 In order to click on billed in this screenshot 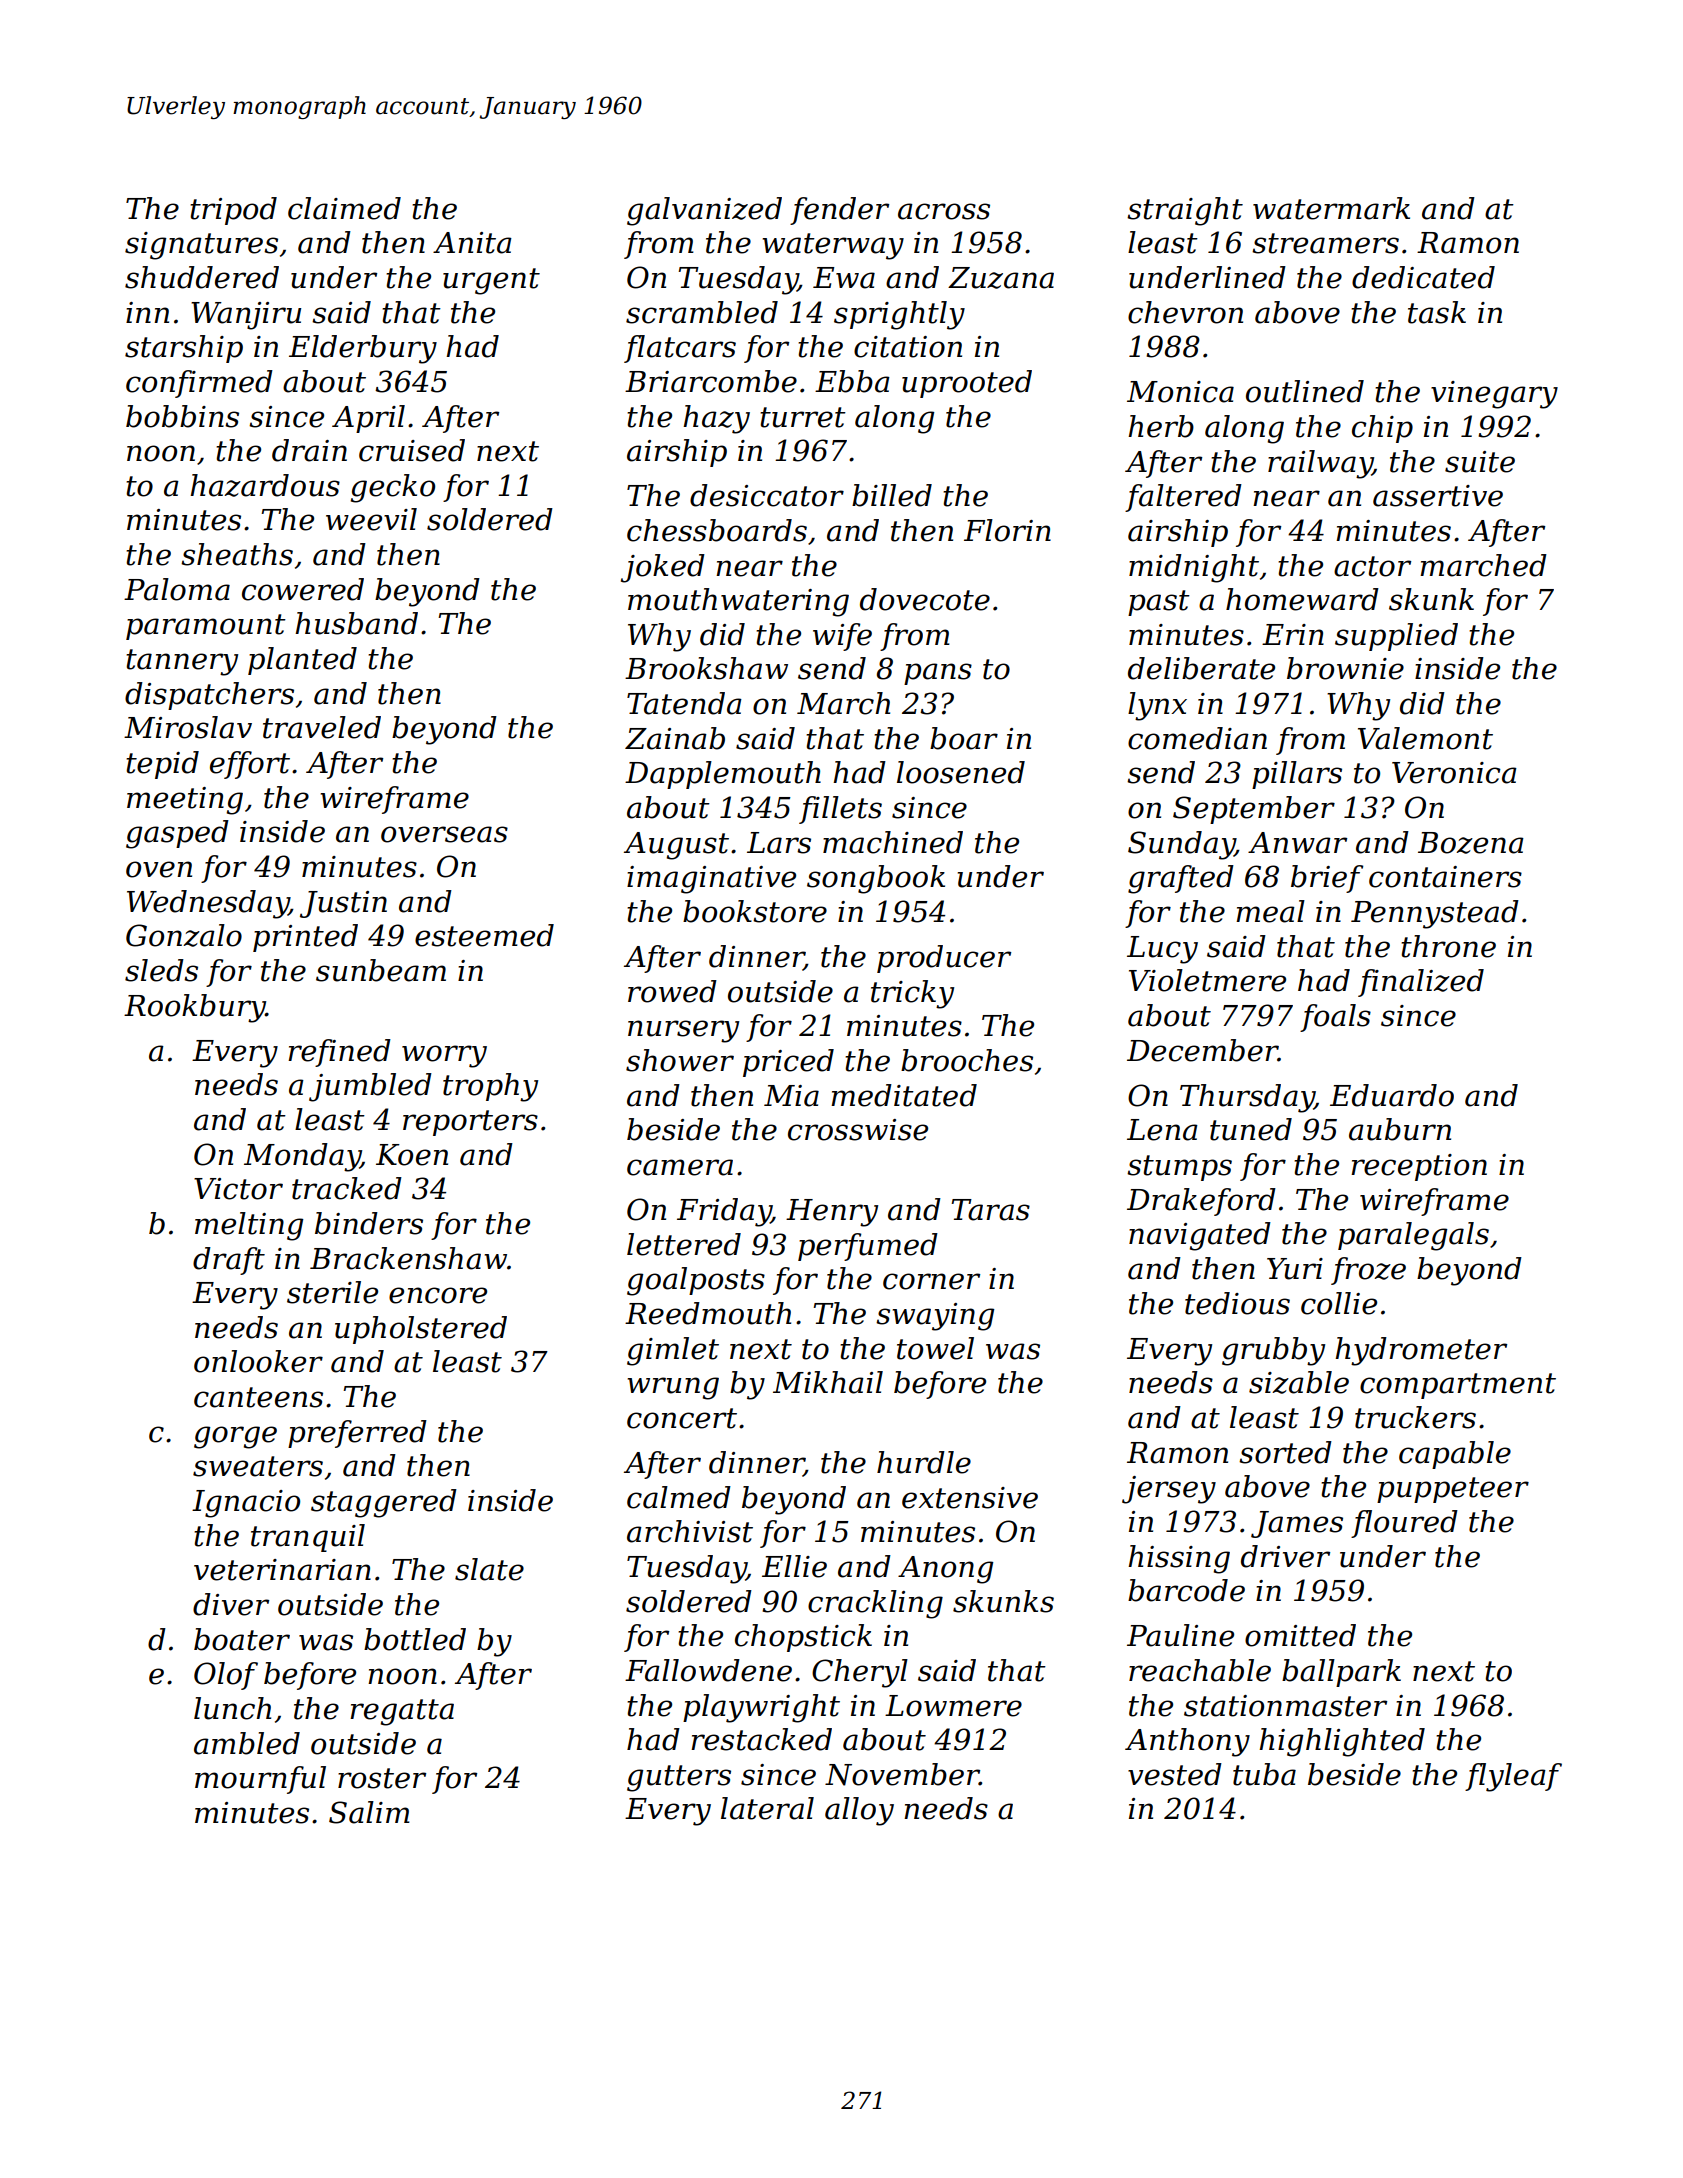, I will do `click(892, 495)`.
